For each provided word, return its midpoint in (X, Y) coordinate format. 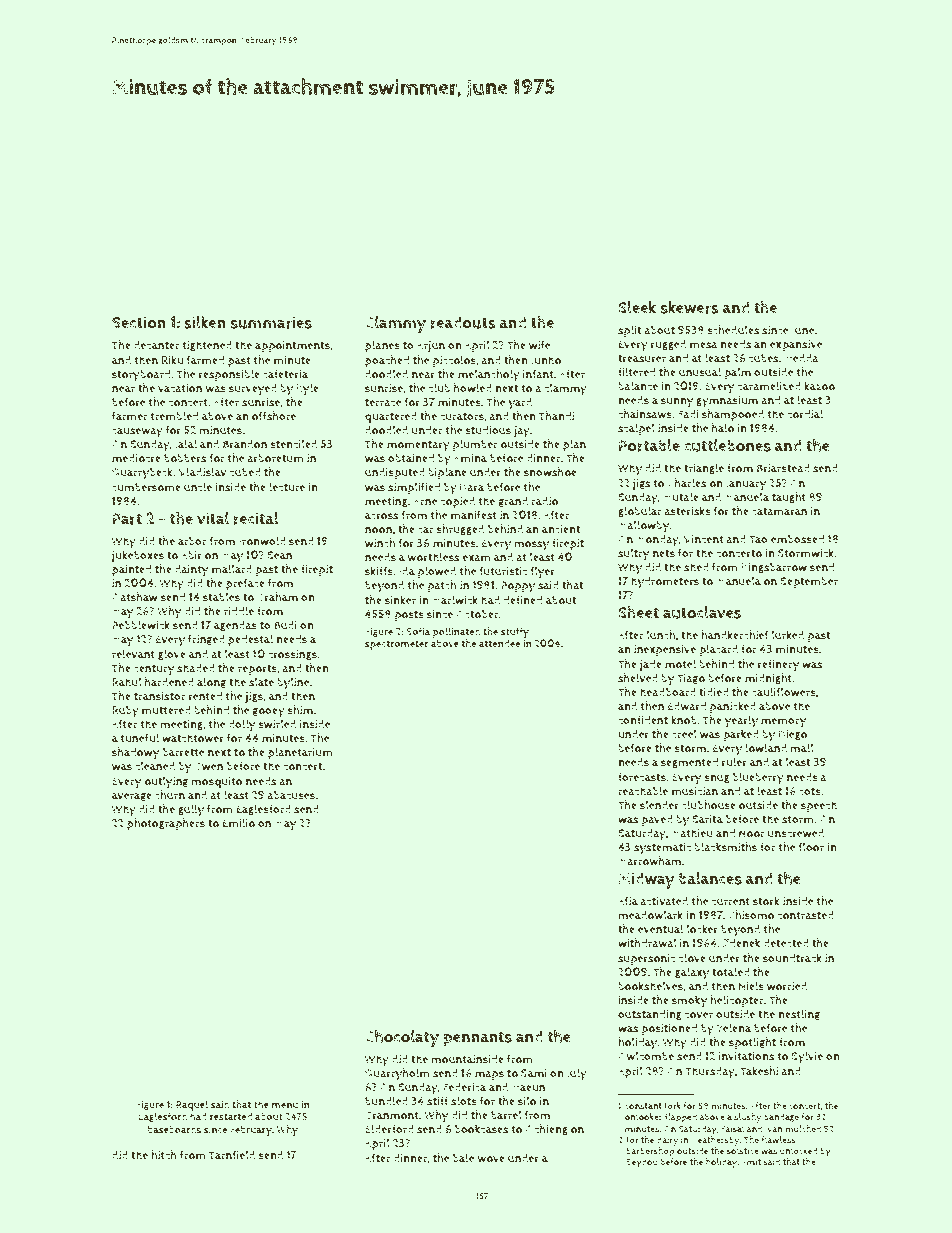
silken (205, 322)
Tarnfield (232, 1155)
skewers (690, 307)
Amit (751, 1161)
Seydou (642, 1163)
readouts (463, 322)
